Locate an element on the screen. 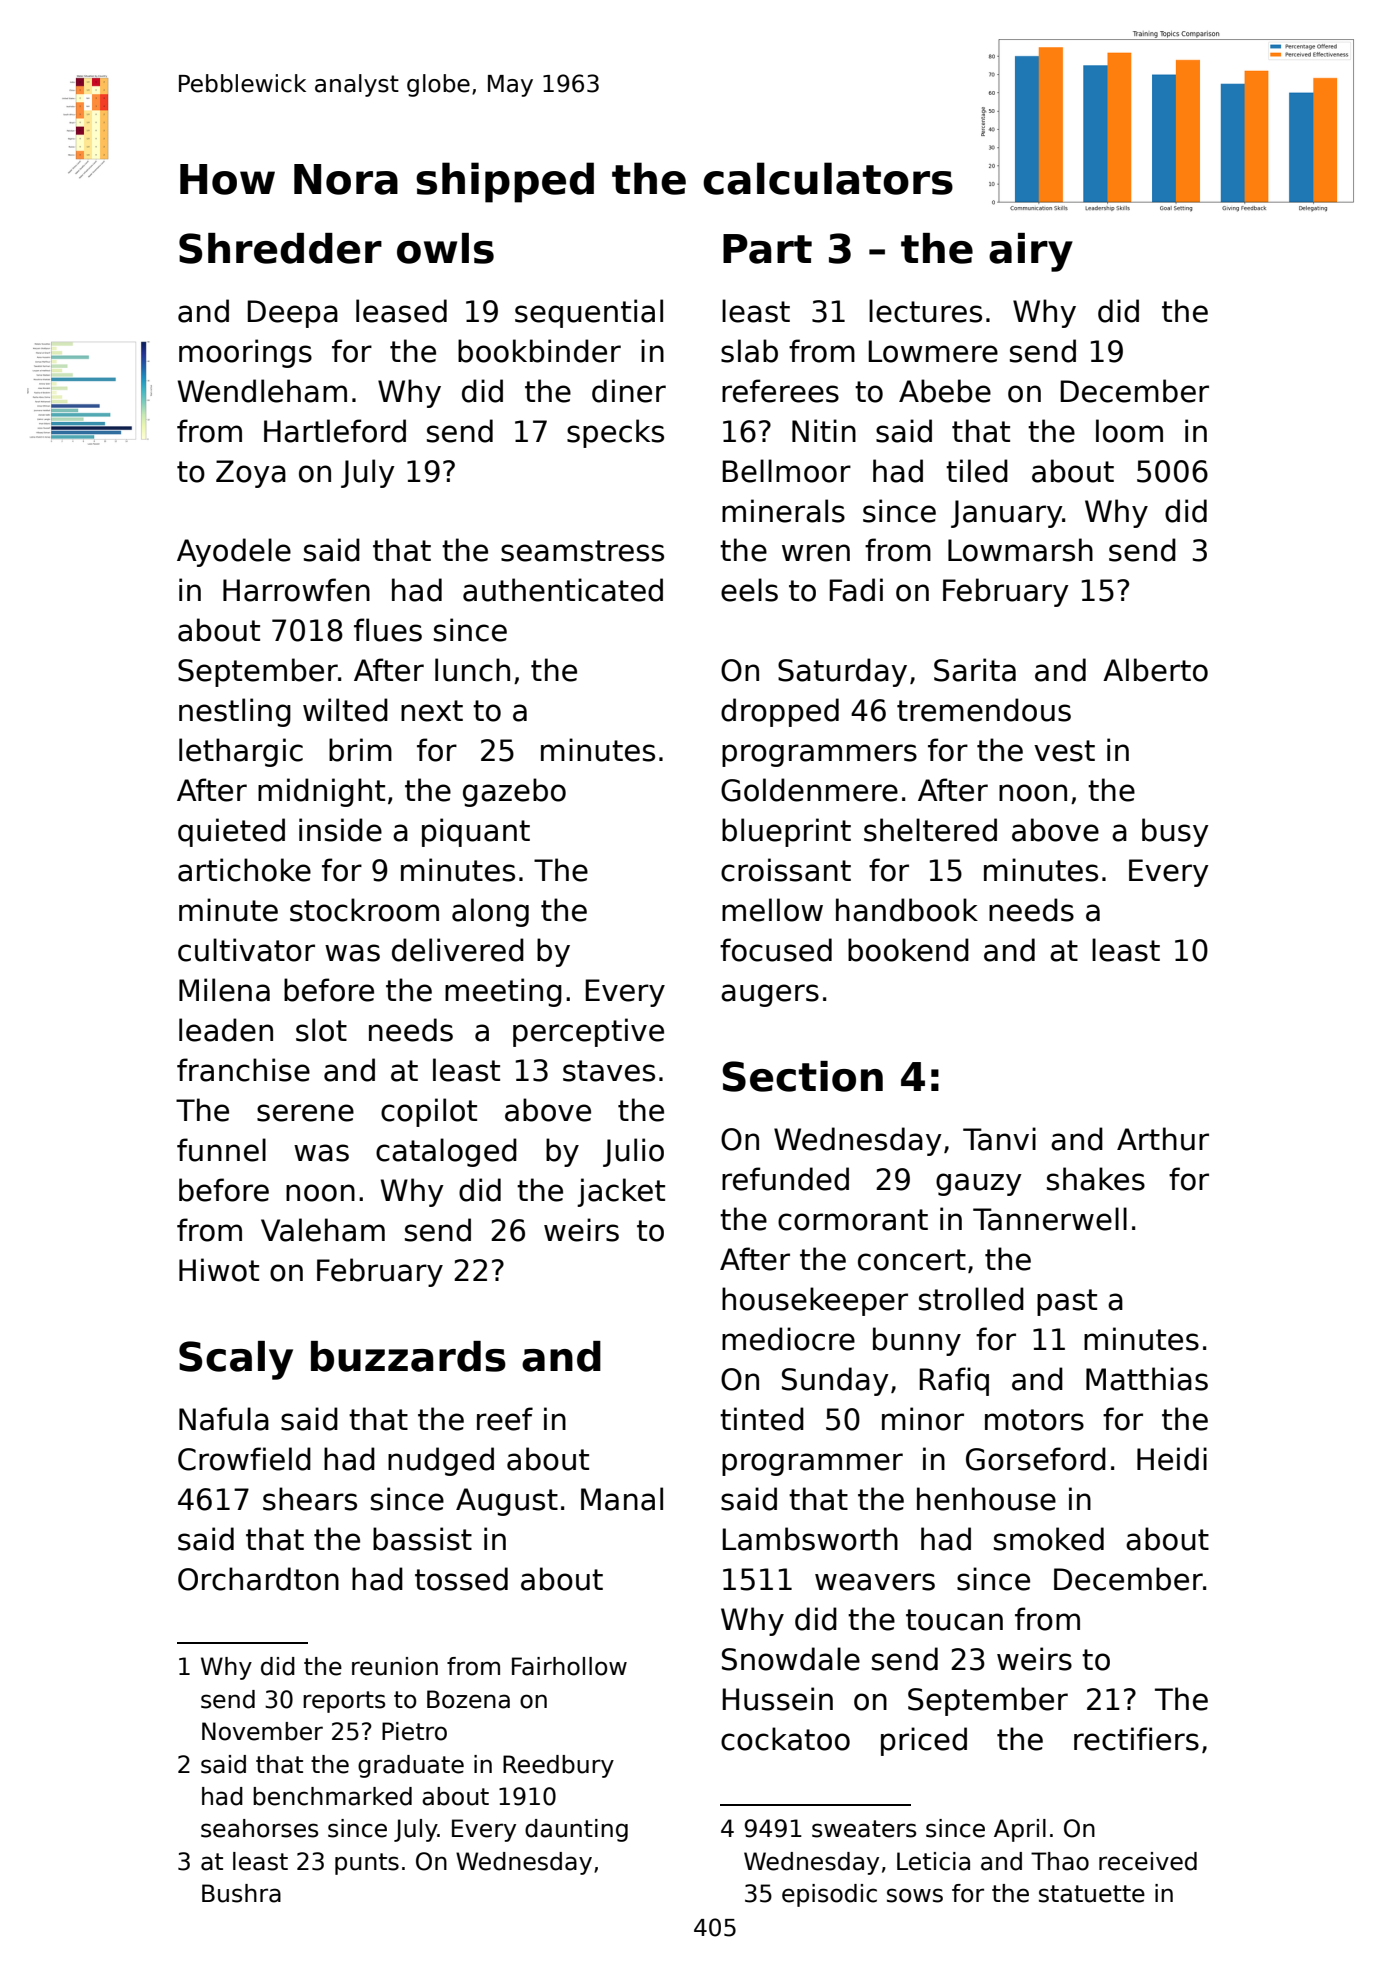 The width and height of the screenshot is (1386, 1969). loom is located at coordinates (1129, 431).
